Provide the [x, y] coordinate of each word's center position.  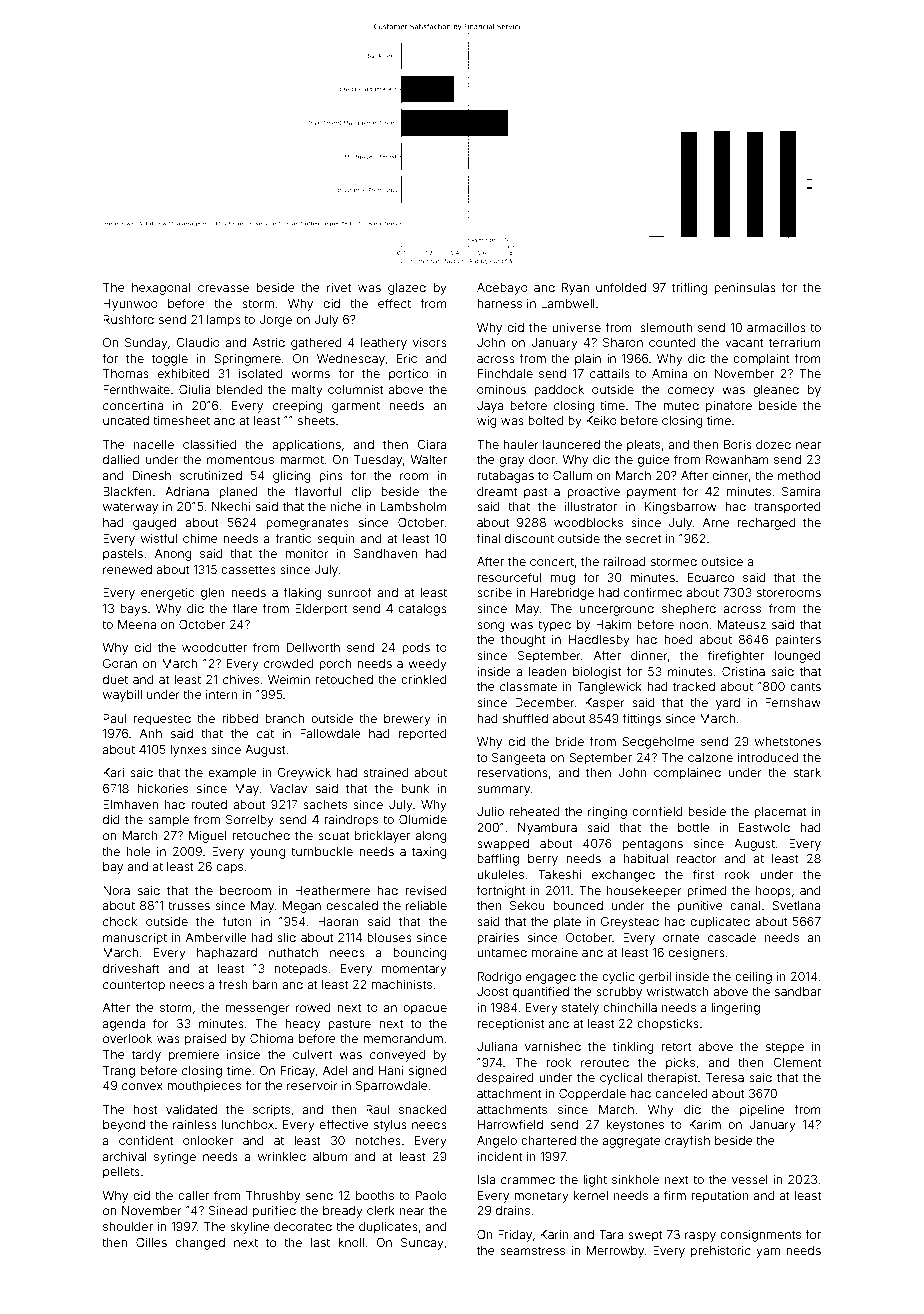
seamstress [532, 1250]
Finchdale [505, 373]
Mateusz [742, 624]
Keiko [601, 420]
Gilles [151, 1242]
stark [807, 772]
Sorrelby [250, 821]
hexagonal [161, 289]
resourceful [509, 577]
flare [245, 608]
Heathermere [332, 890]
